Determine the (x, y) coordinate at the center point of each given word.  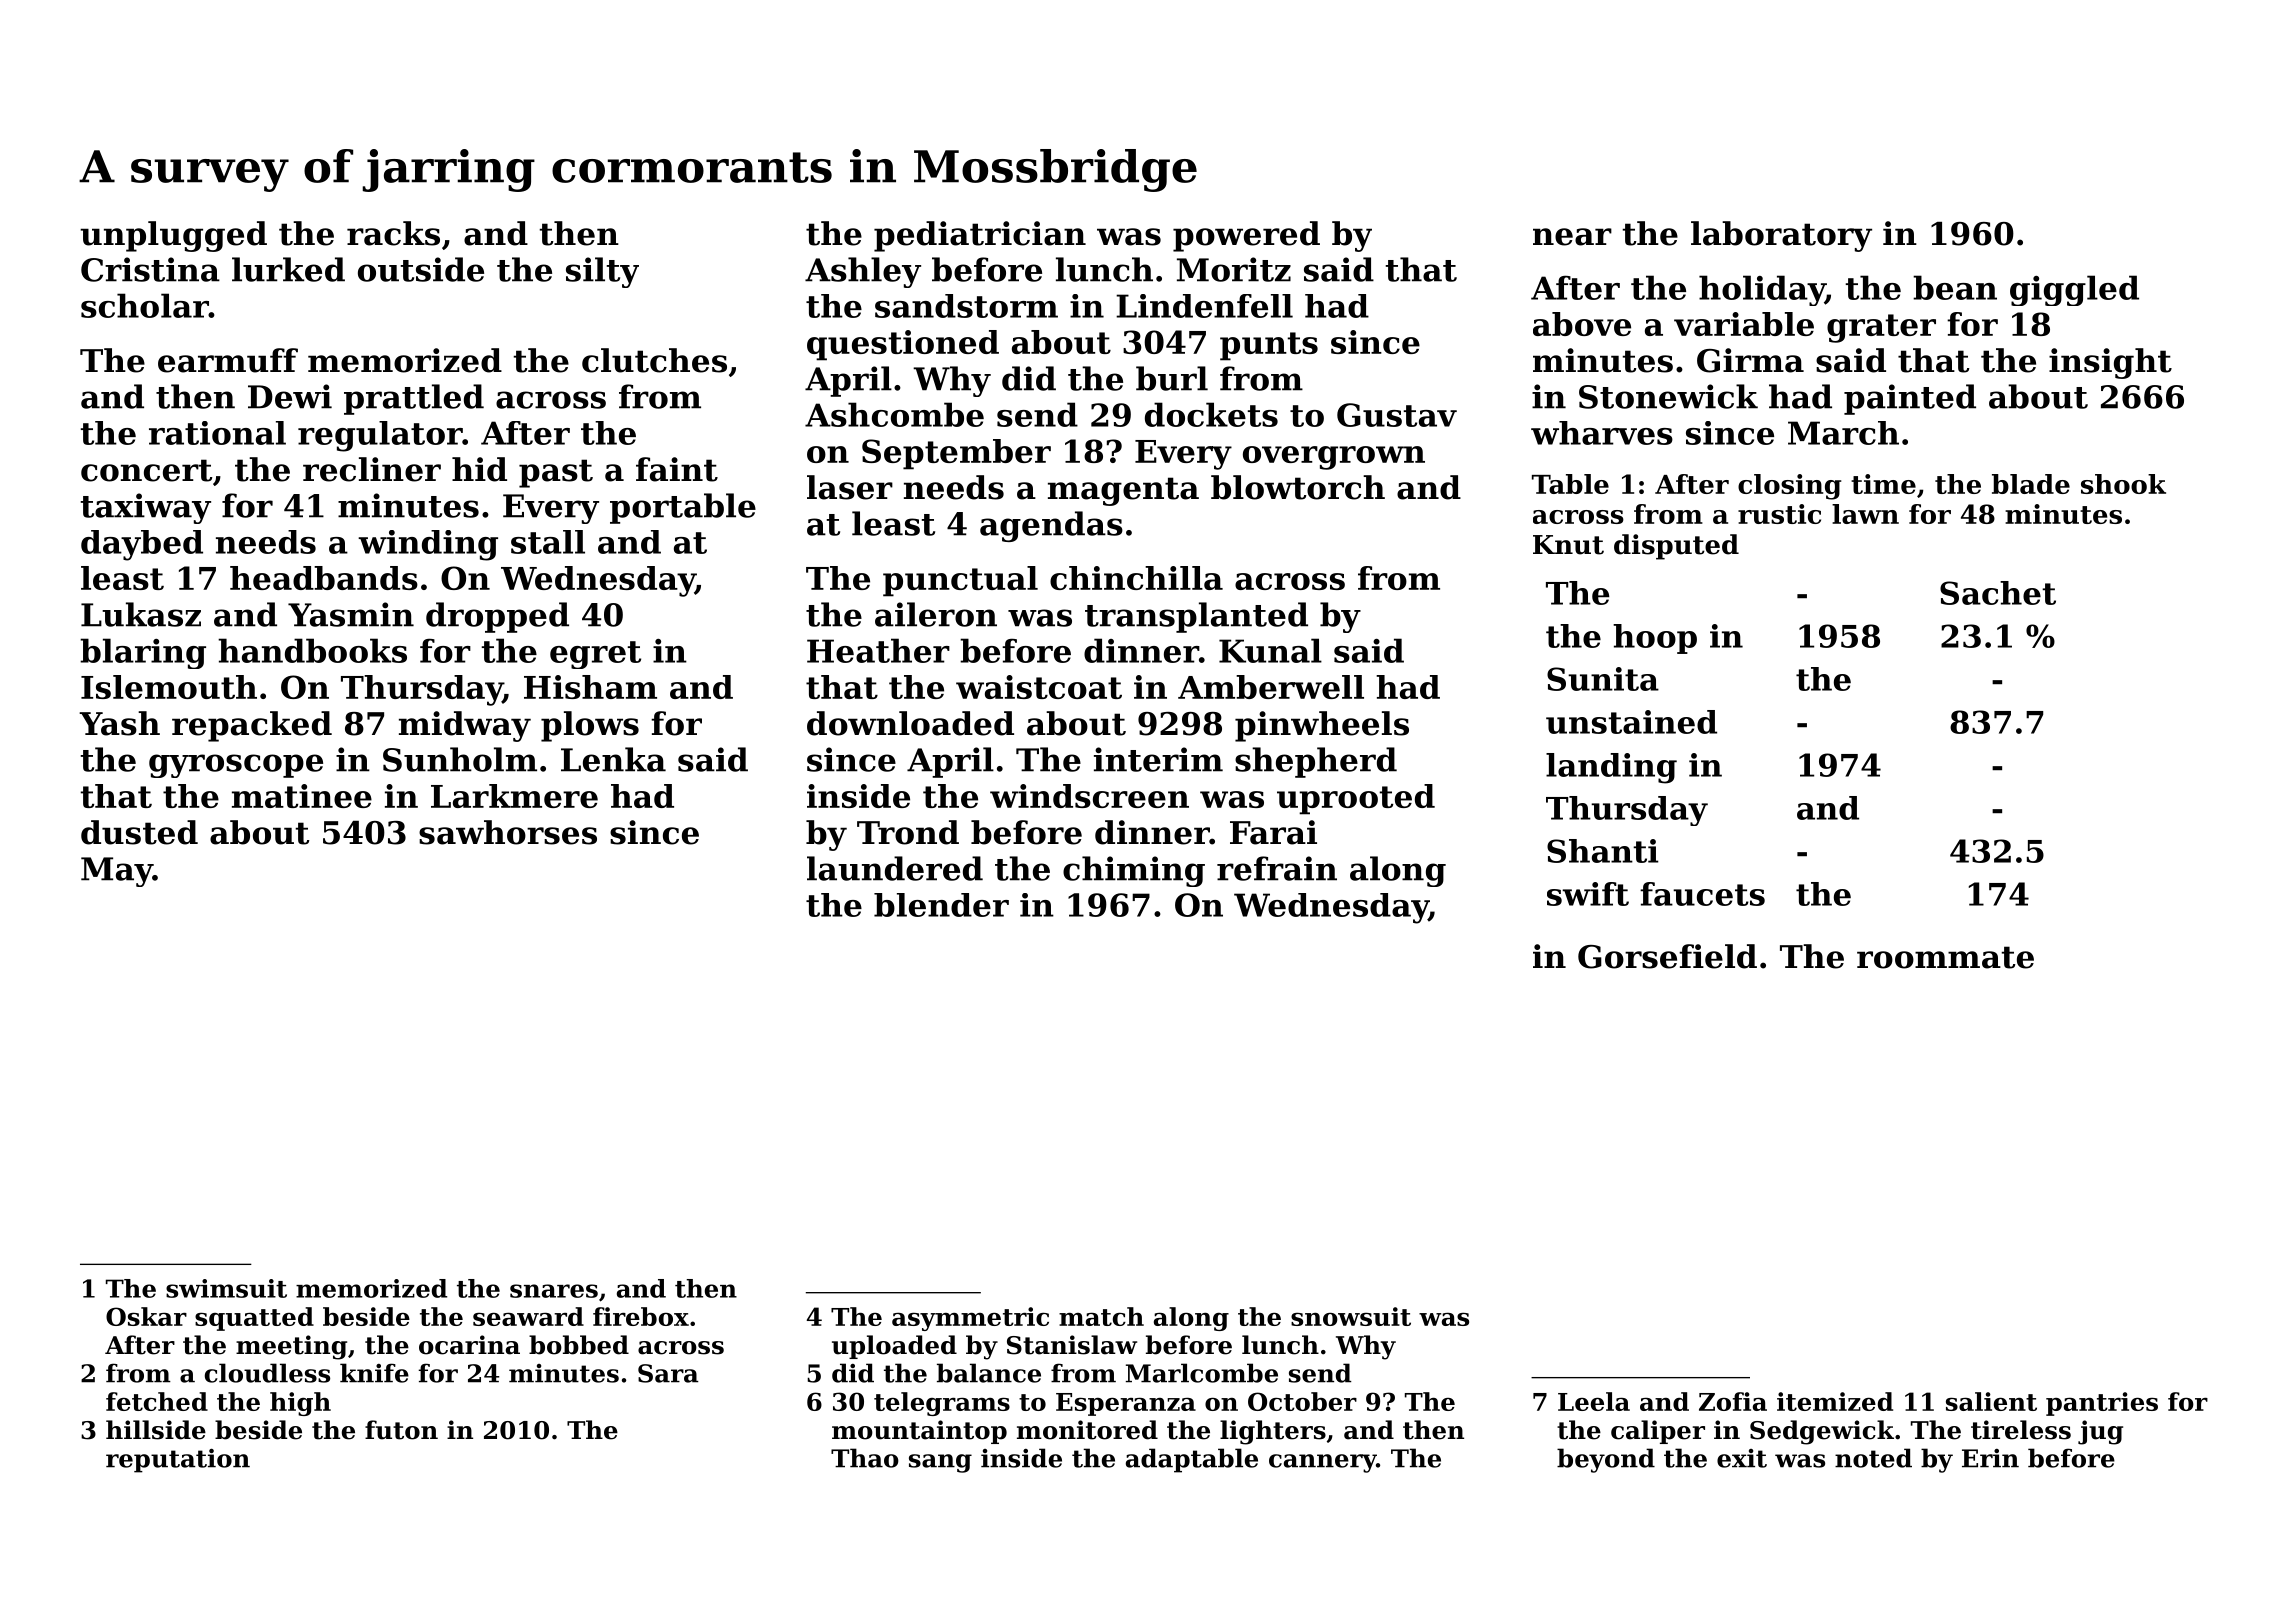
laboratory (1781, 236)
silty (602, 272)
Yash (119, 723)
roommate (1945, 957)
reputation (178, 1461)
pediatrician (980, 236)
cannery (1322, 1463)
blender (941, 905)
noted (1873, 1458)
